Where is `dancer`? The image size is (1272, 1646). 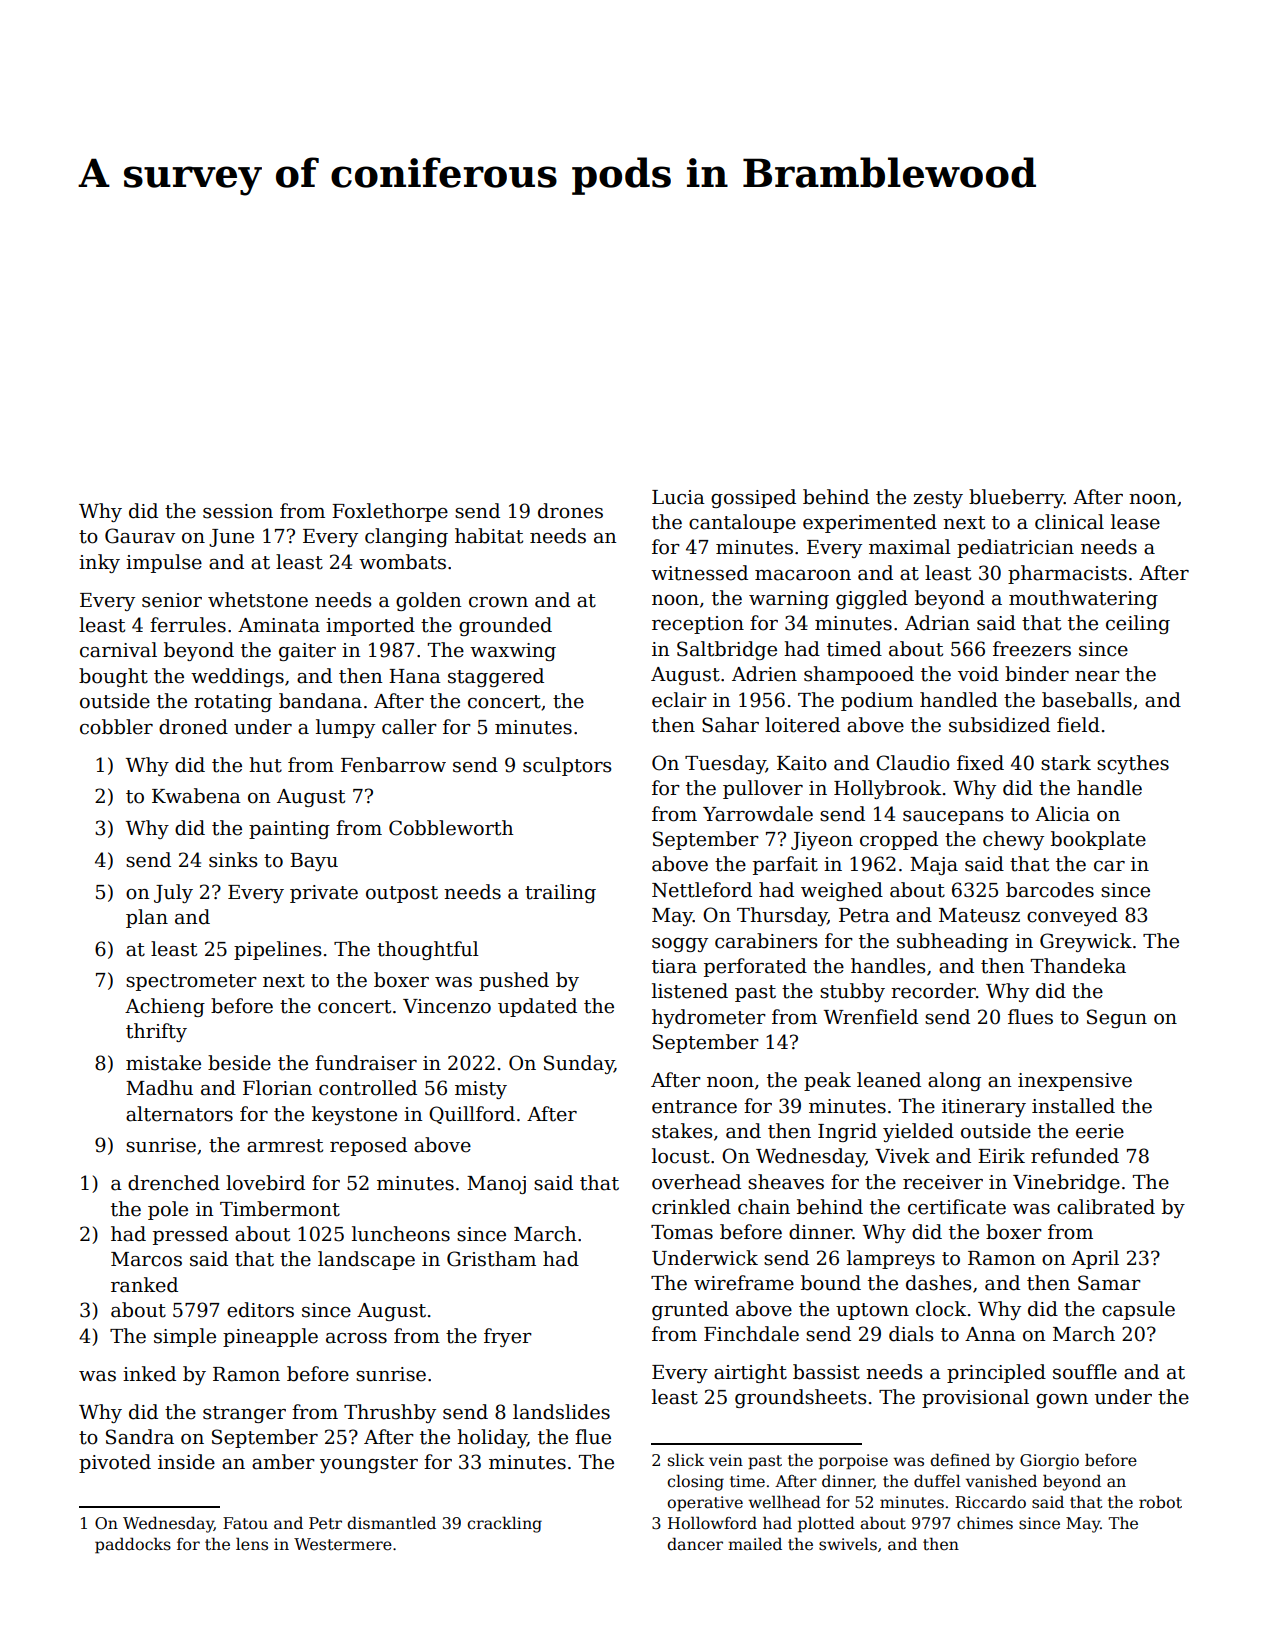
dancer is located at coordinates (695, 1544).
